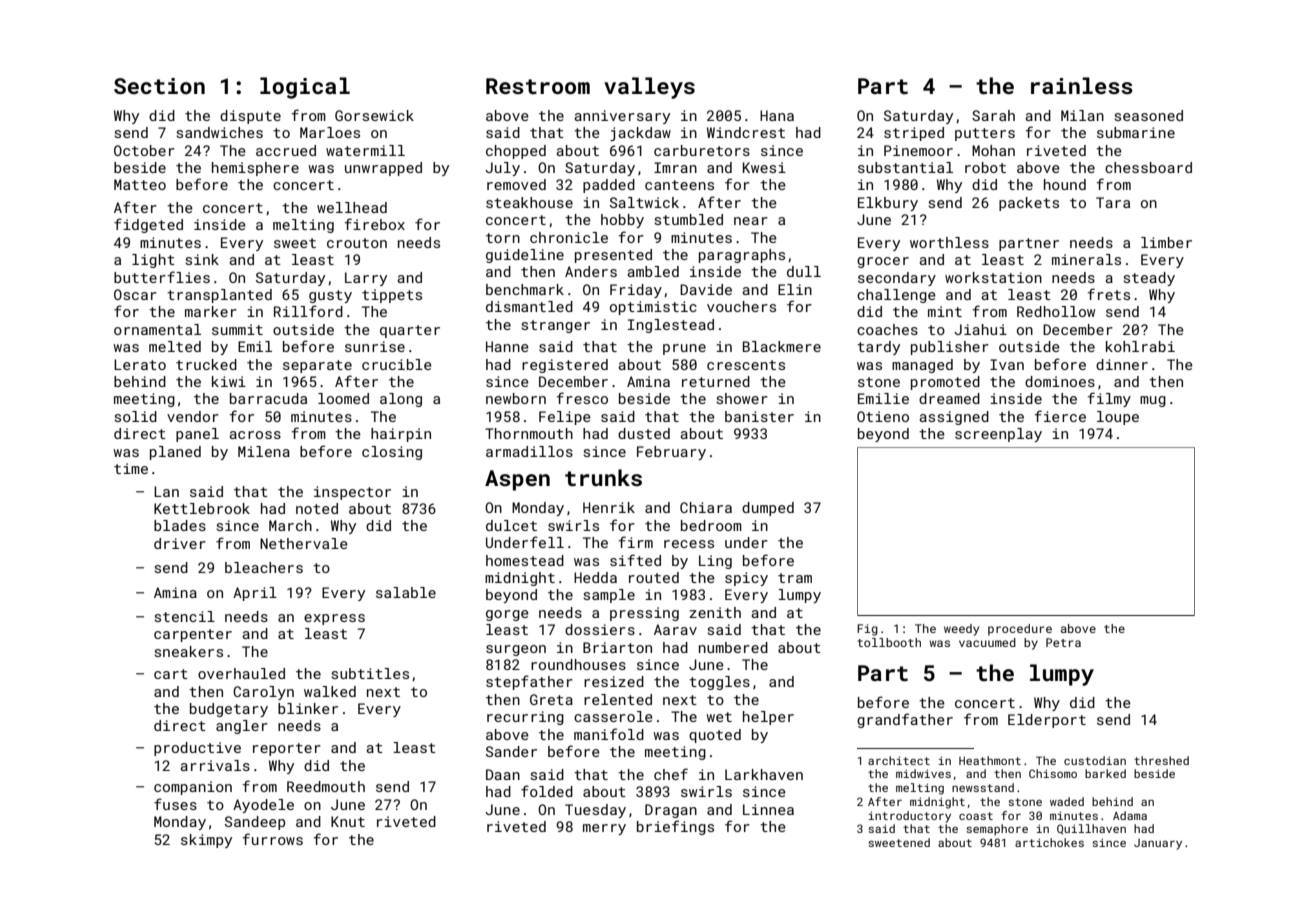  Describe the element at coordinates (768, 509) in the screenshot. I see `dumped` at that location.
